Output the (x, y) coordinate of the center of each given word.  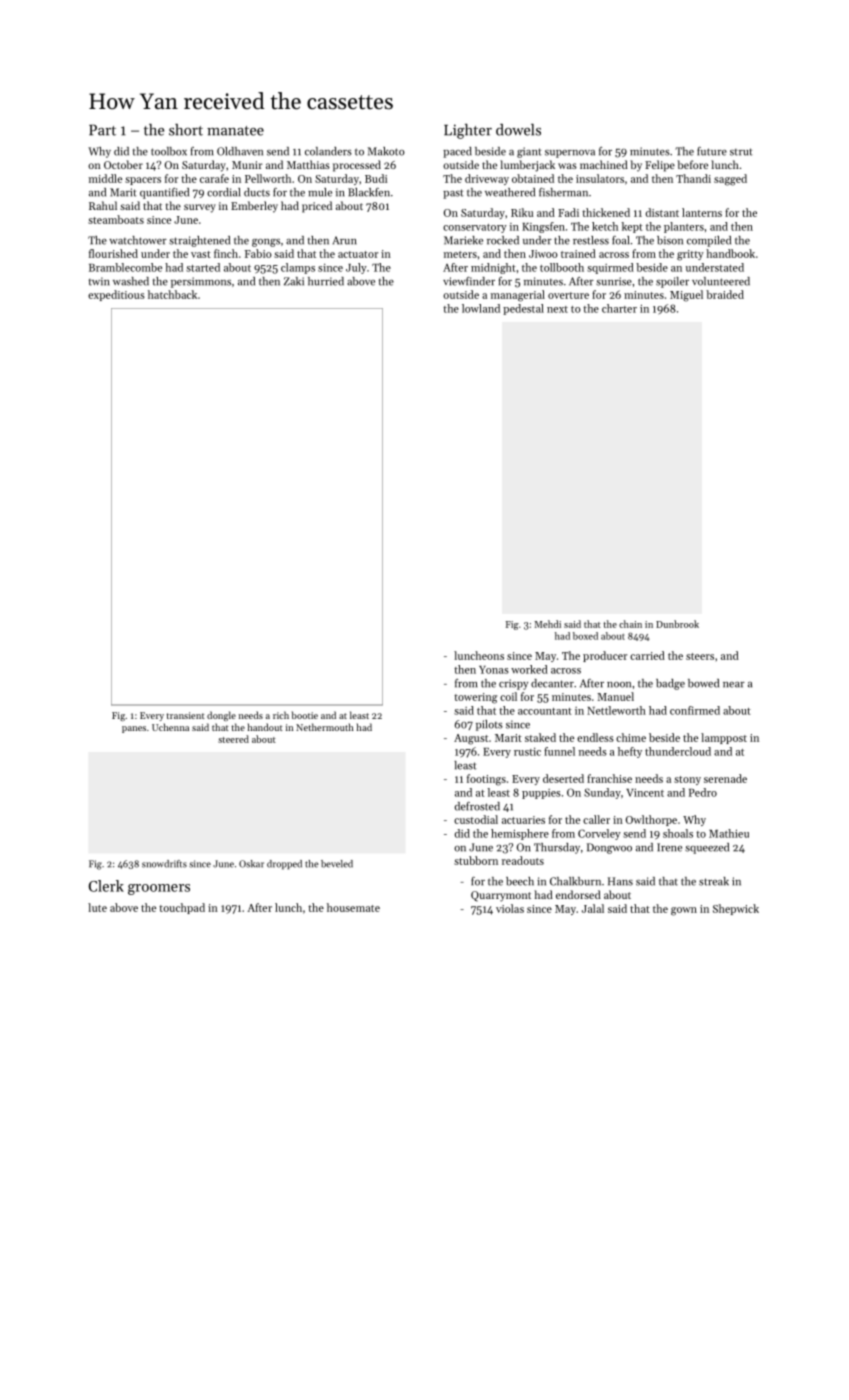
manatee (235, 131)
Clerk (106, 886)
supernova (570, 154)
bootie (305, 715)
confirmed (695, 710)
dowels (518, 130)
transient (186, 715)
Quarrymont (501, 896)
